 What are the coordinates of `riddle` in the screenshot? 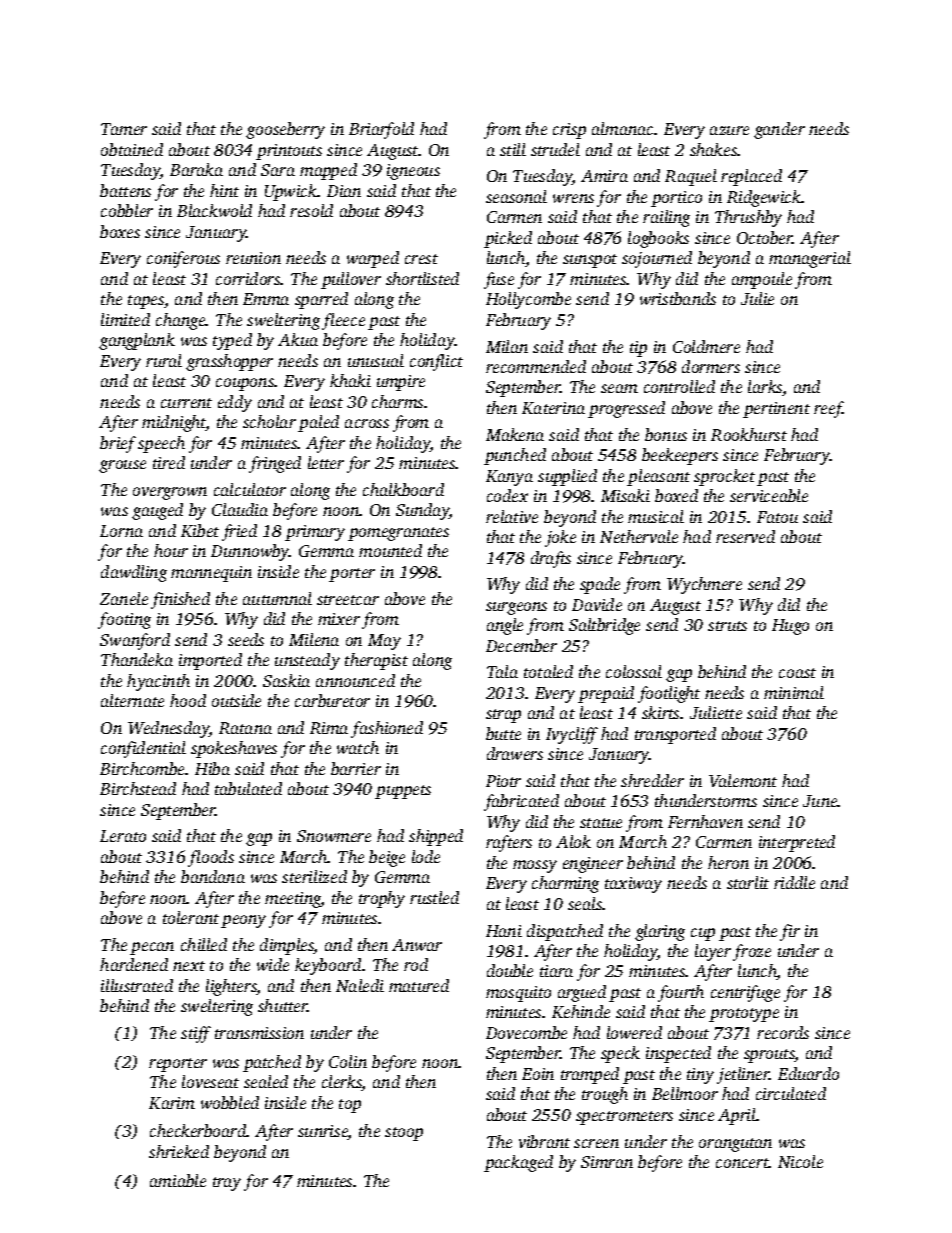 It's located at (794, 882).
